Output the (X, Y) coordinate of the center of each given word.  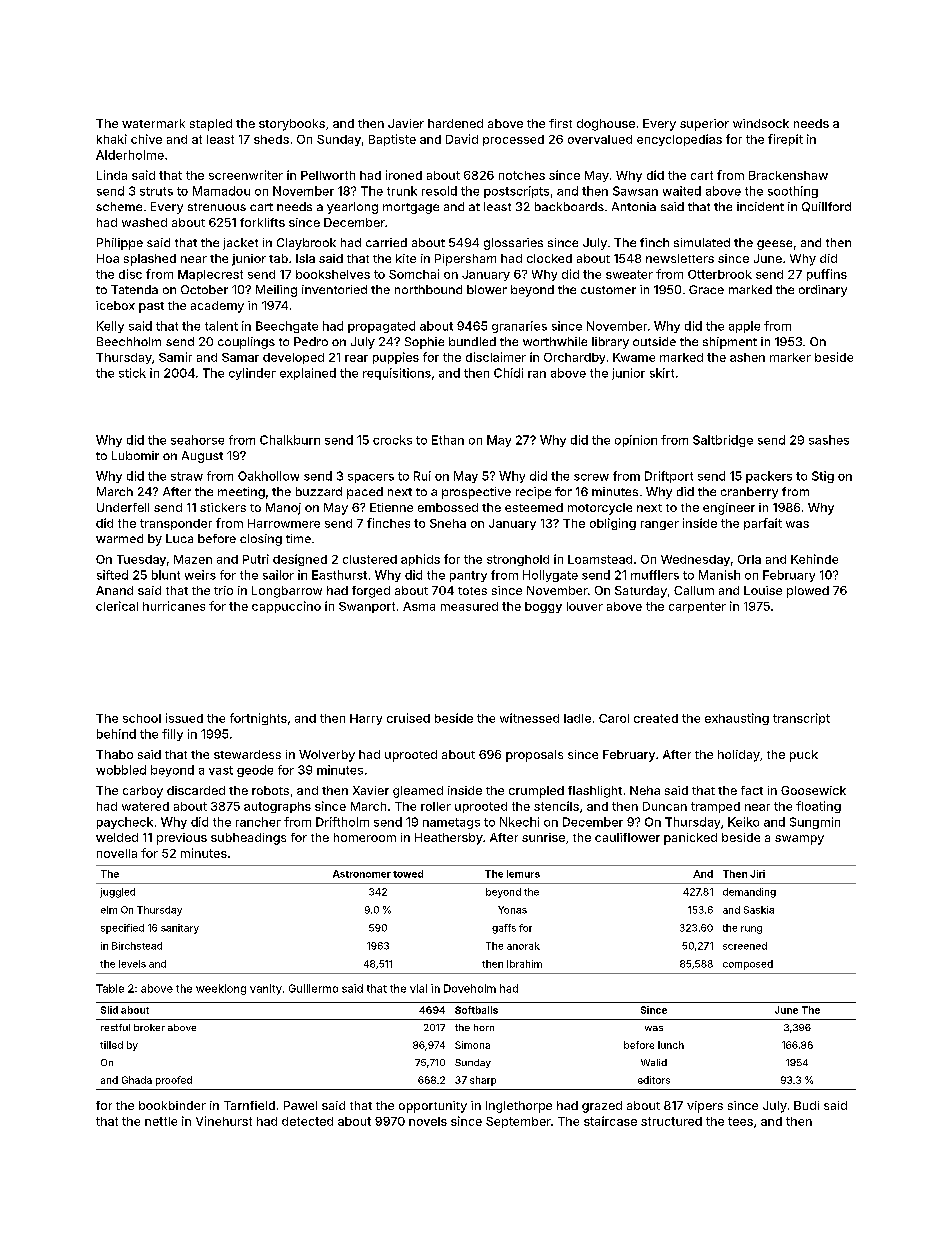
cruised (408, 718)
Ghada (137, 1080)
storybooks (292, 125)
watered (145, 806)
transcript (801, 719)
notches (522, 175)
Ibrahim (524, 964)
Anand (114, 590)
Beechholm (129, 341)
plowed (808, 592)
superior (704, 125)
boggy (543, 607)
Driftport (669, 477)
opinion (636, 441)
